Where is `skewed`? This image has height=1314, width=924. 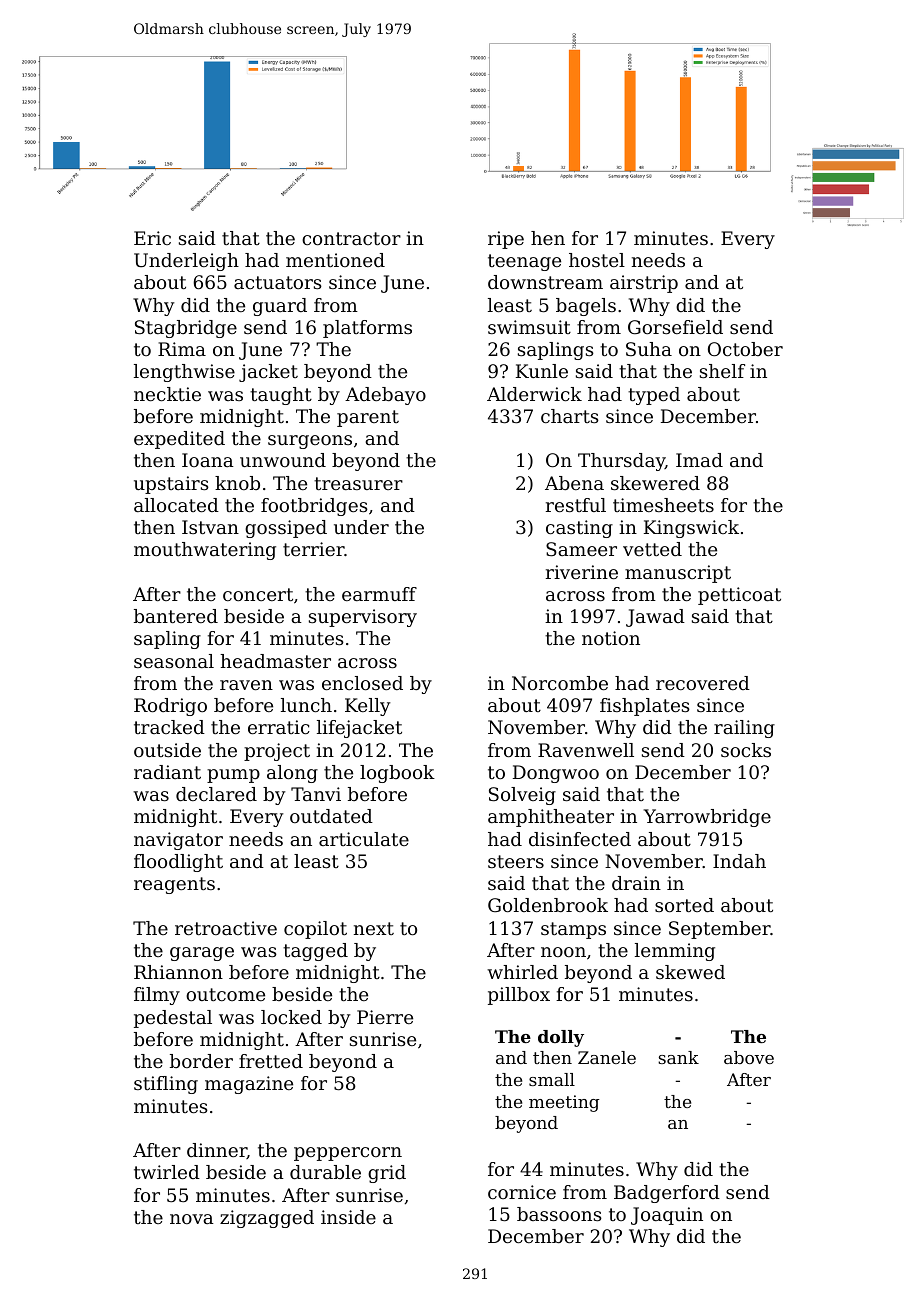
skewed is located at coordinates (690, 972).
